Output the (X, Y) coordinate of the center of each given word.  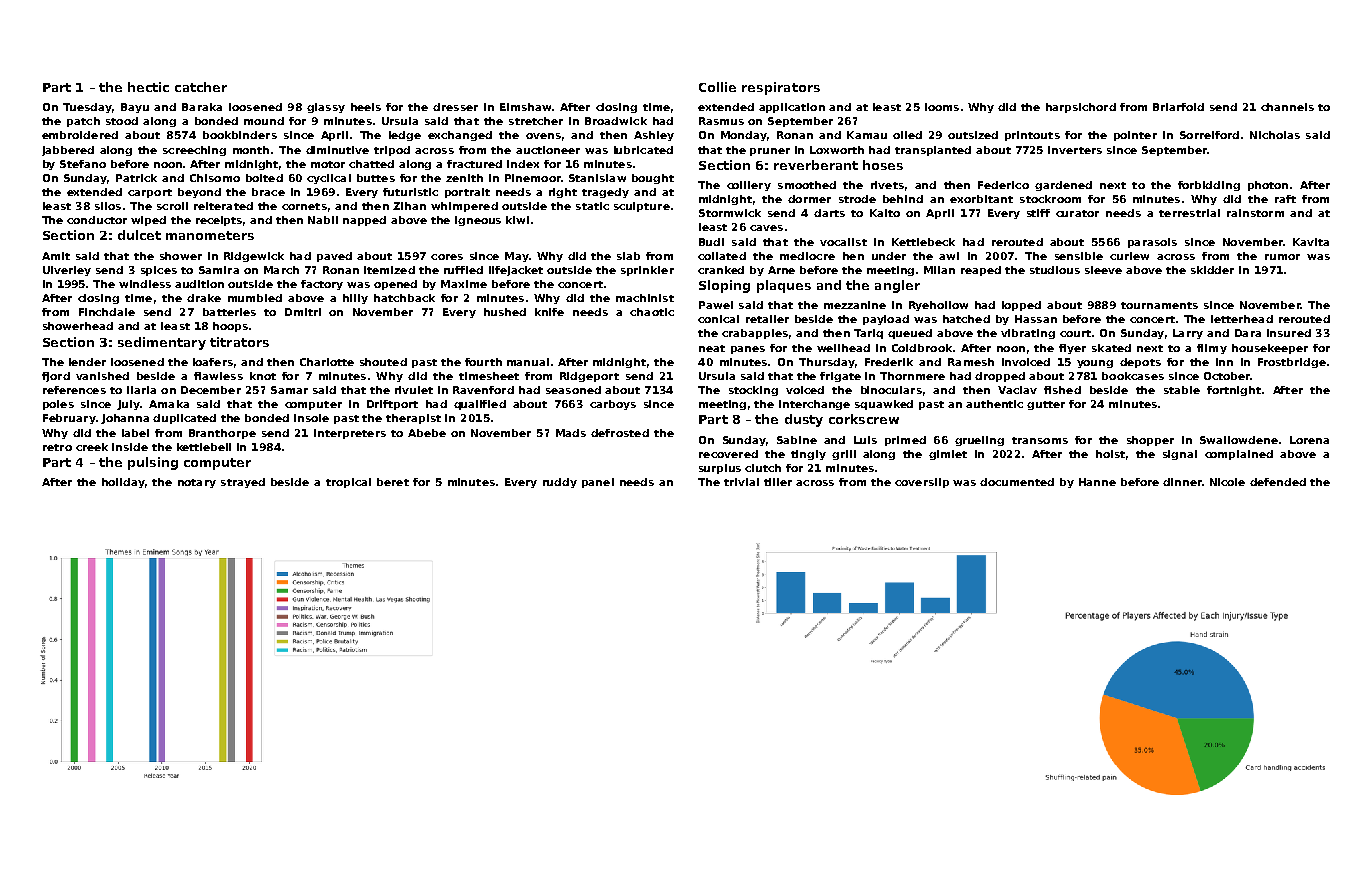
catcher (201, 87)
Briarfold (1178, 107)
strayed (243, 483)
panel (598, 483)
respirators (781, 88)
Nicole (1227, 482)
